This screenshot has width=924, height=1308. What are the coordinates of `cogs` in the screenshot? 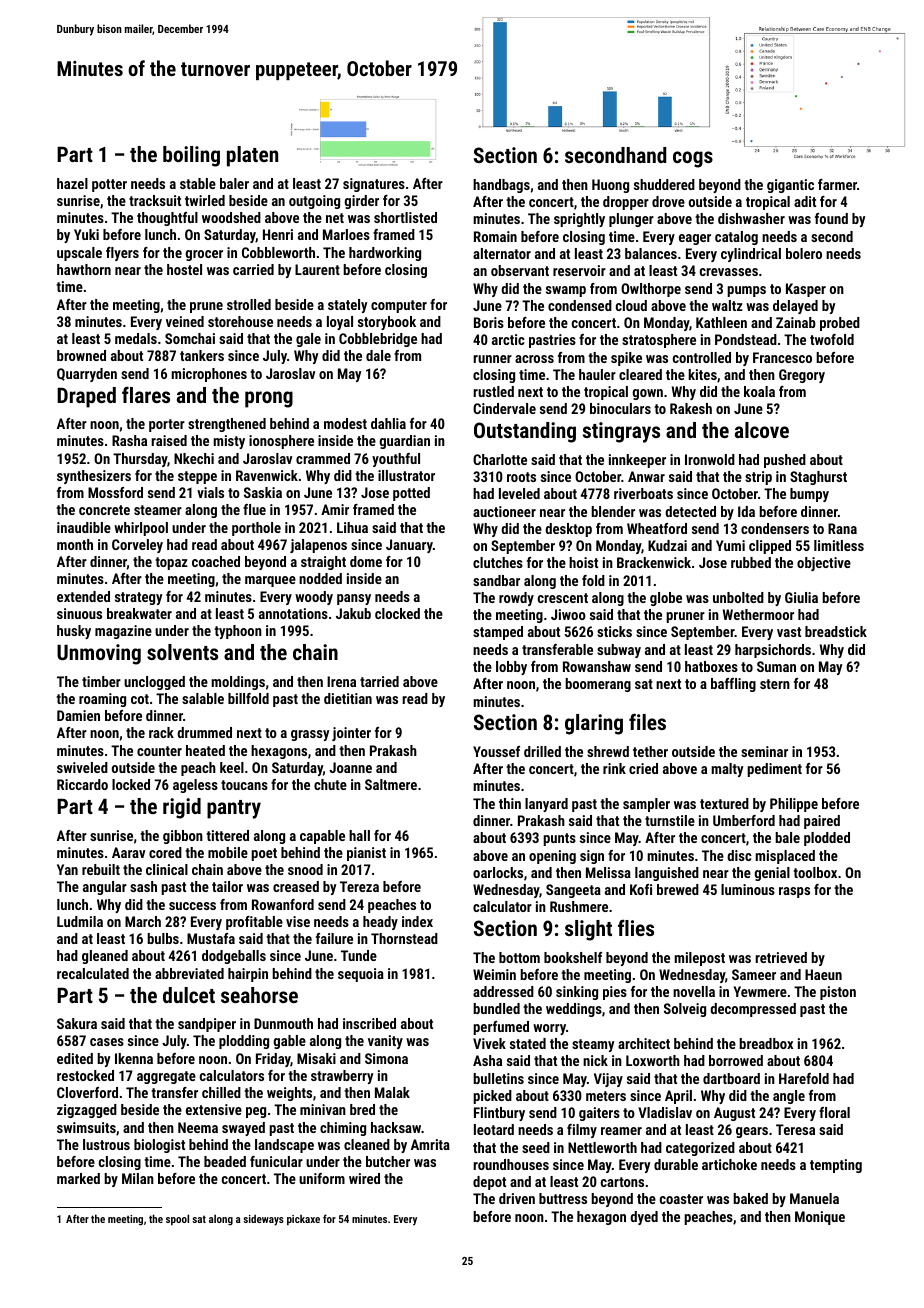 It's located at (693, 159).
